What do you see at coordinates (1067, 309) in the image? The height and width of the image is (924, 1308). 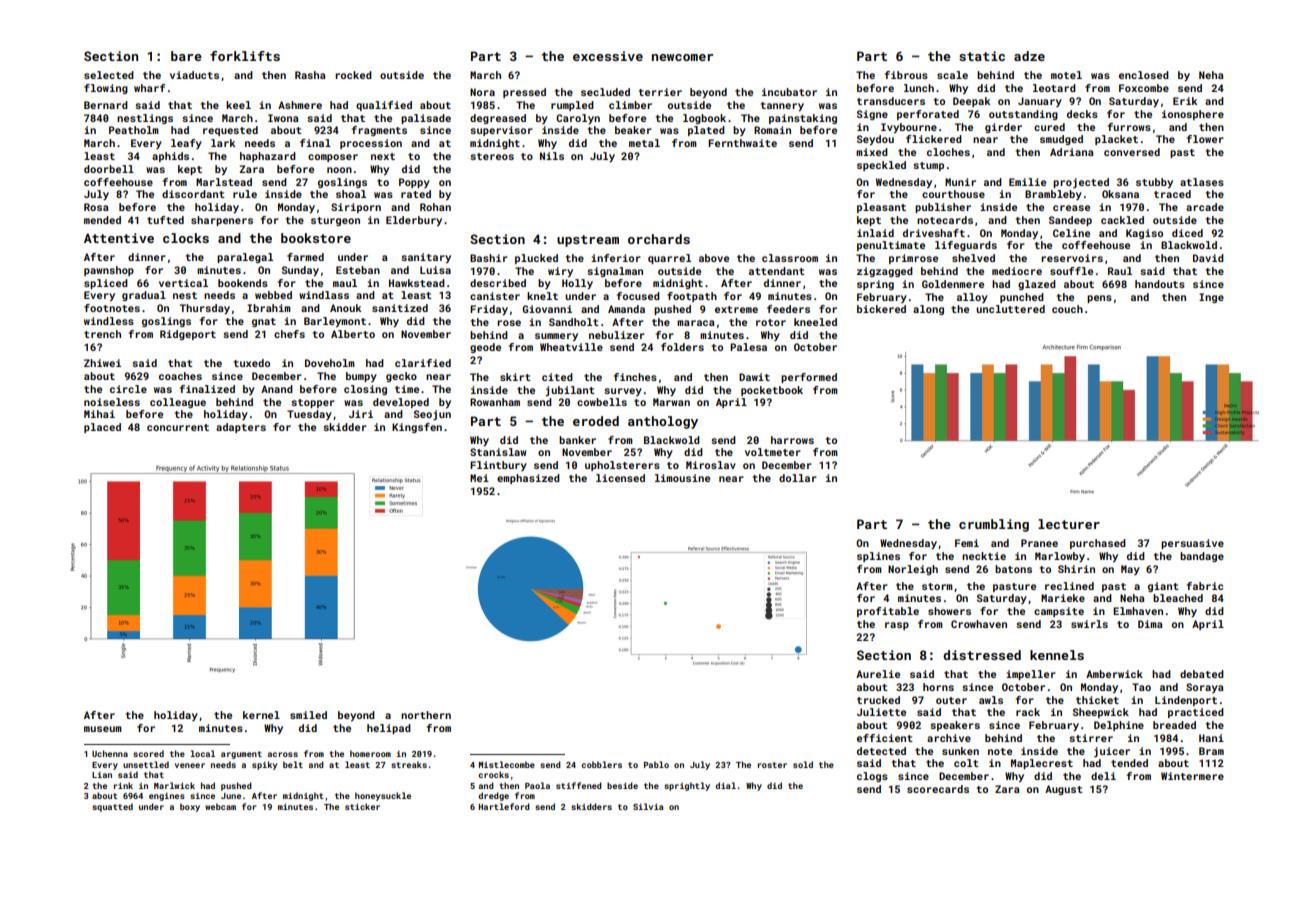 I see `couch` at bounding box center [1067, 309].
